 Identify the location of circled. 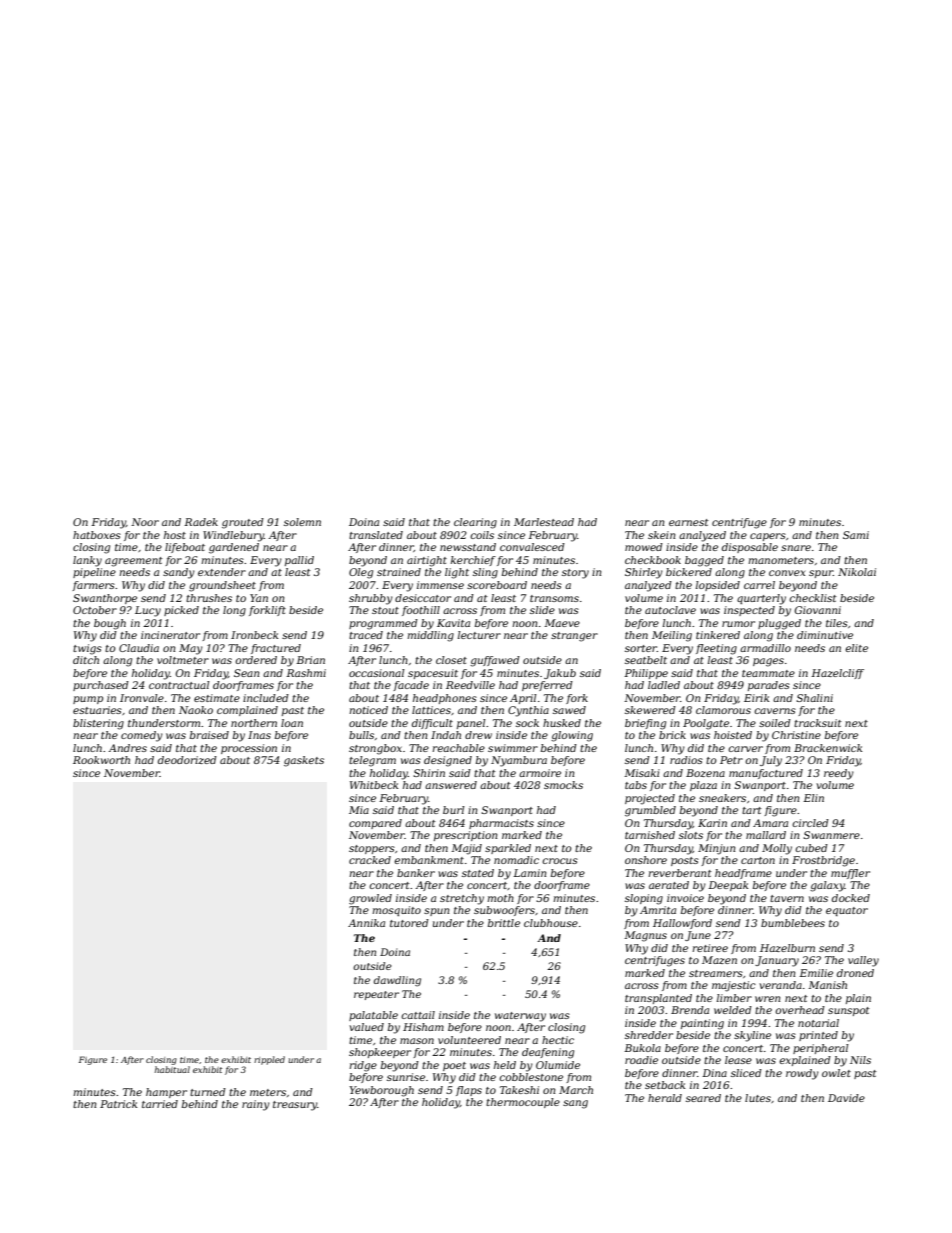
(810, 823).
